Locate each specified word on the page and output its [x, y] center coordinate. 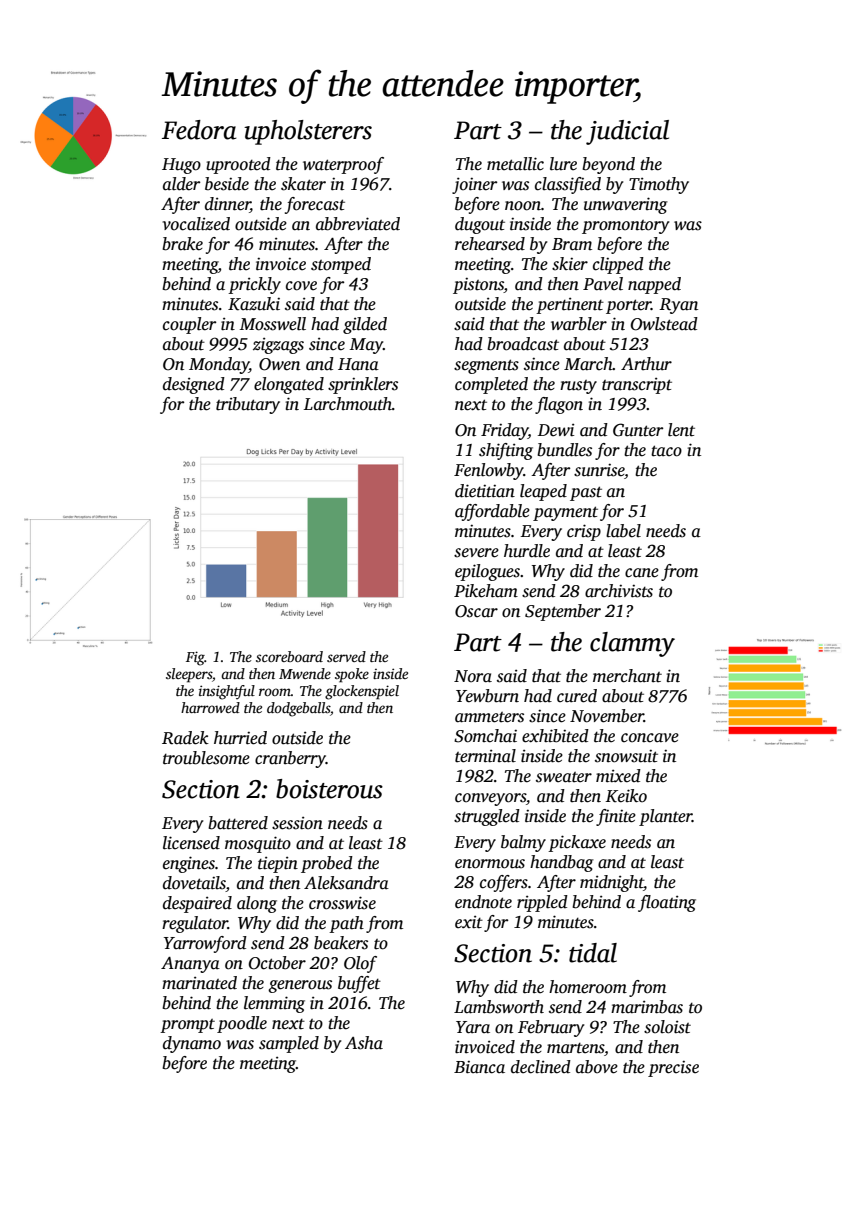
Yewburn [487, 696]
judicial [627, 132]
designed [194, 385]
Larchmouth [348, 404]
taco [666, 451]
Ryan [678, 306]
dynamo [192, 1044]
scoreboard [289, 656]
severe [476, 553]
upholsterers [308, 132]
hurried [240, 738]
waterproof [343, 165]
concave [650, 738]
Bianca [479, 1067]
